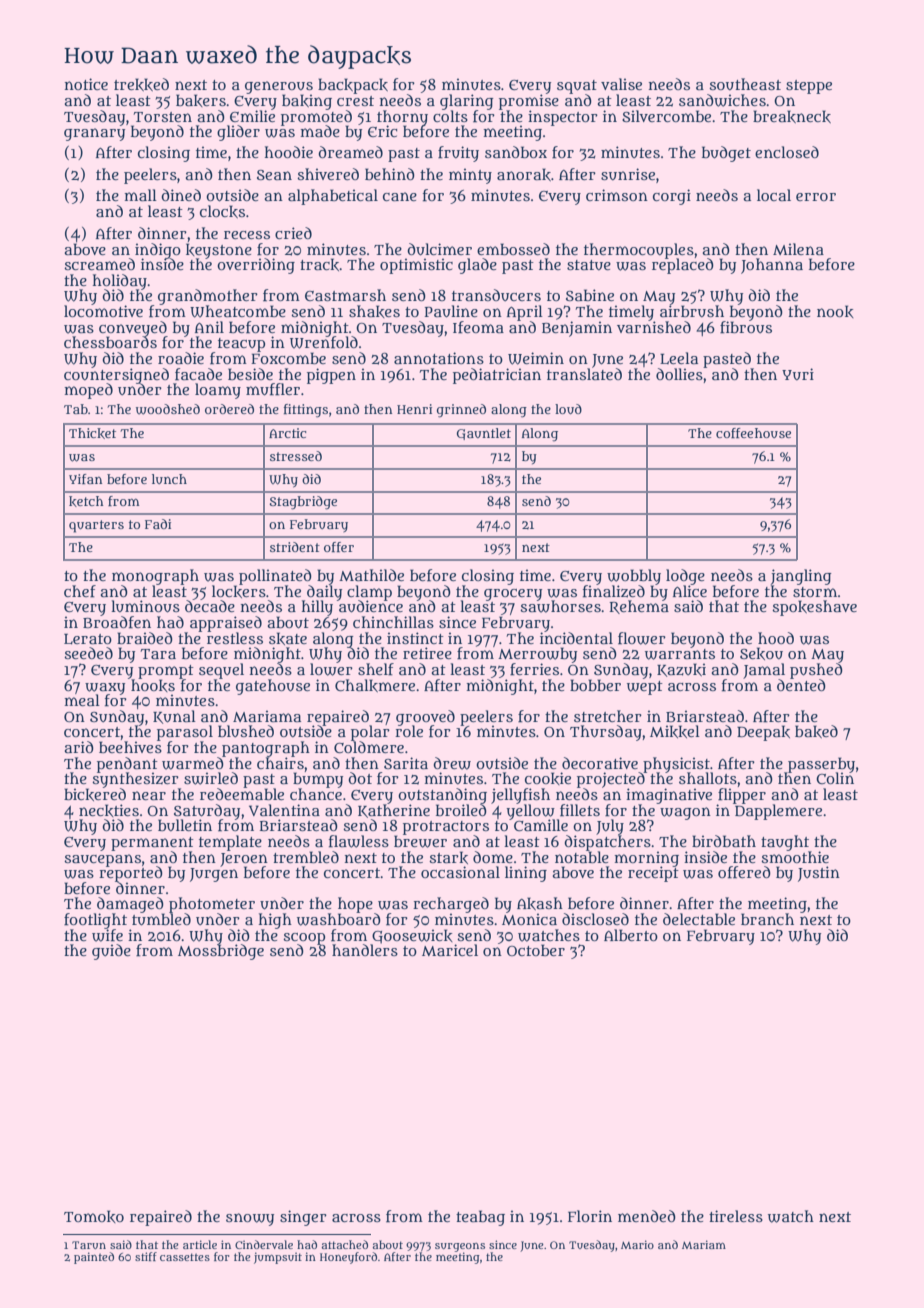 This screenshot has height=1308, width=924. What do you see at coordinates (801, 577) in the screenshot?
I see `jangling` at bounding box center [801, 577].
